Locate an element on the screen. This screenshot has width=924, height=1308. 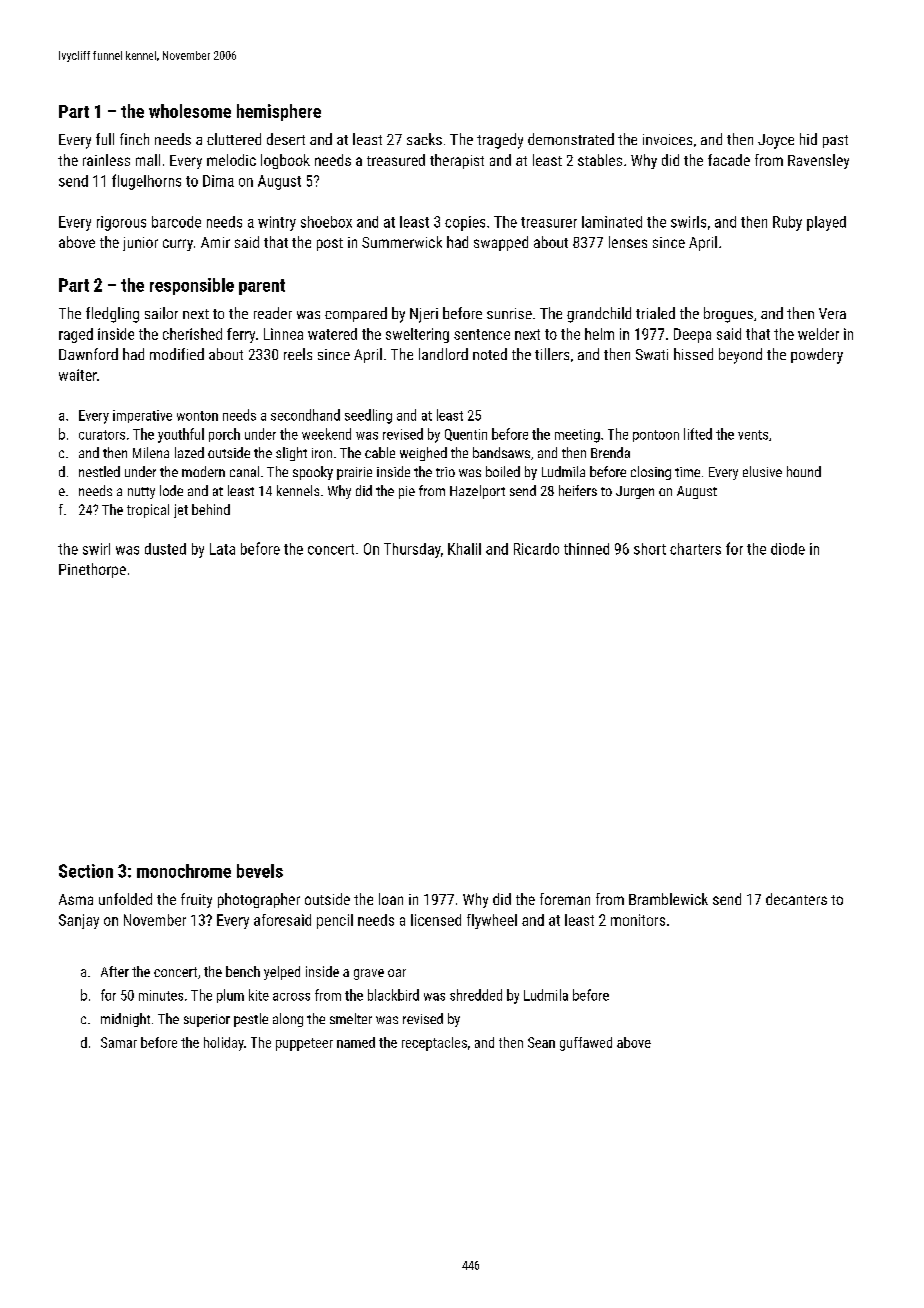
Jurgen is located at coordinates (635, 492).
